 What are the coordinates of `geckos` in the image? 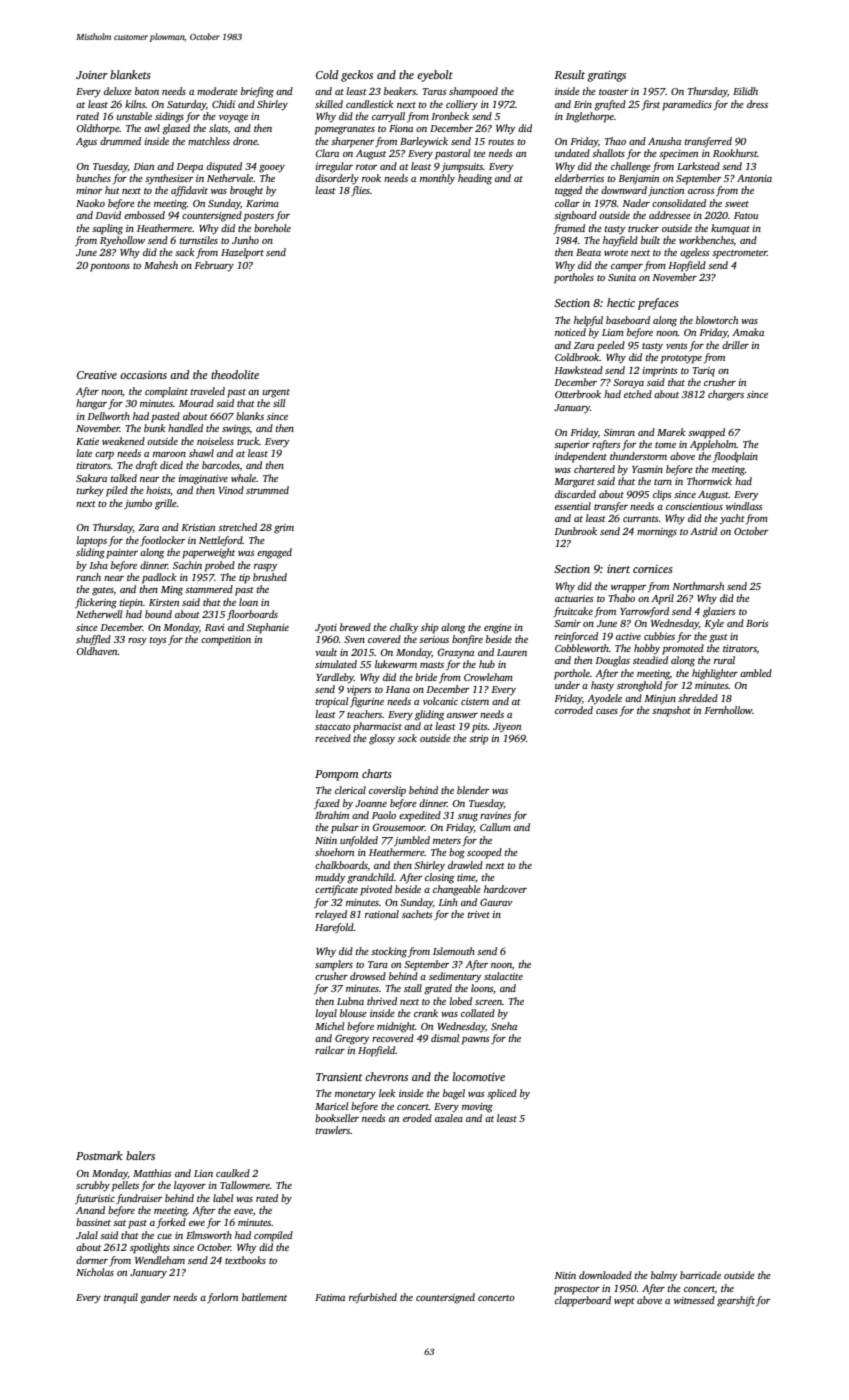 It's located at (357, 76).
